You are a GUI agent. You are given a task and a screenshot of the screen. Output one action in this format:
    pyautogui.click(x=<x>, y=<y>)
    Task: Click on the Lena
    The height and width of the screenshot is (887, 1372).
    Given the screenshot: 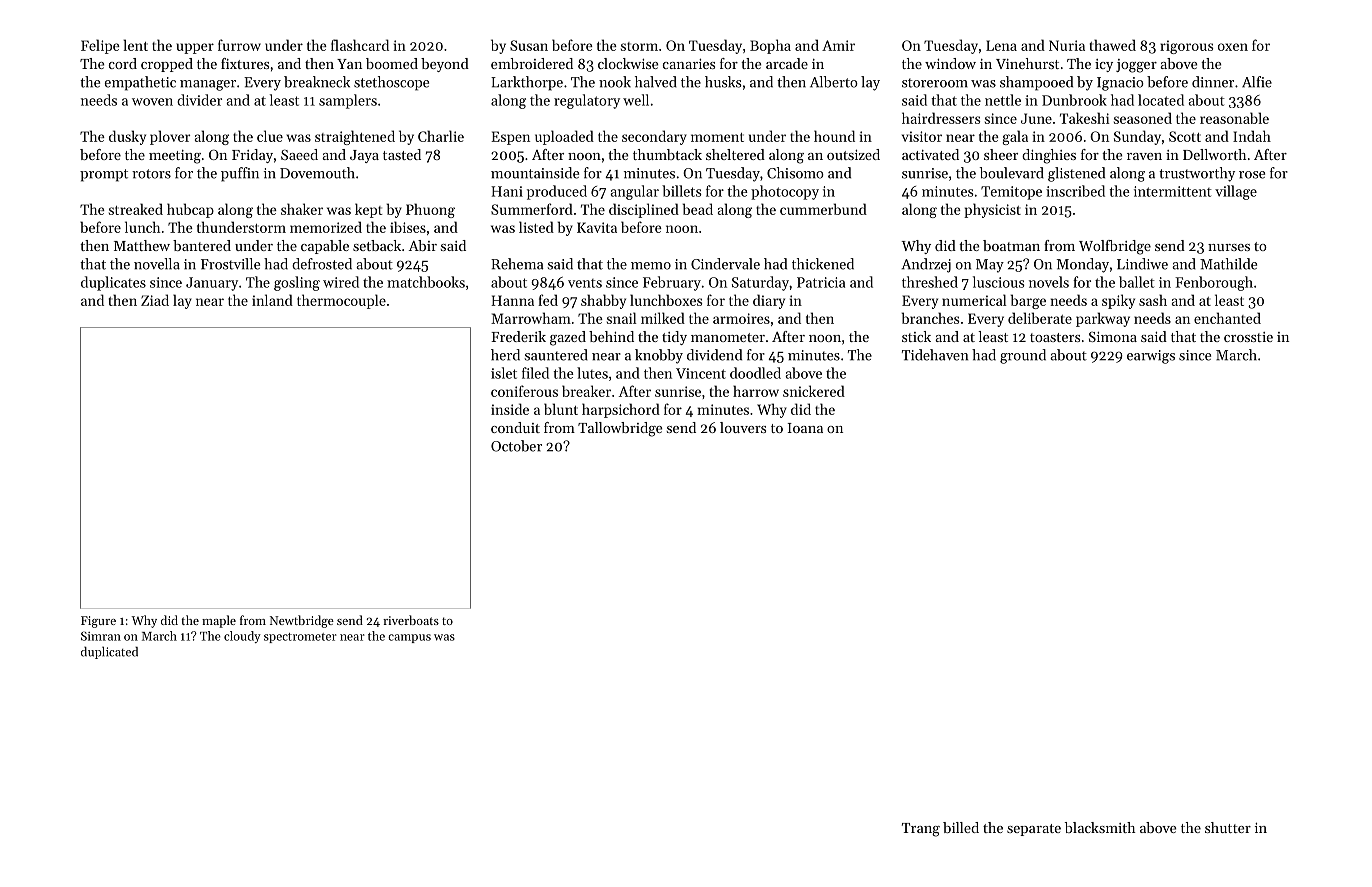 What is the action you would take?
    pyautogui.click(x=1001, y=45)
